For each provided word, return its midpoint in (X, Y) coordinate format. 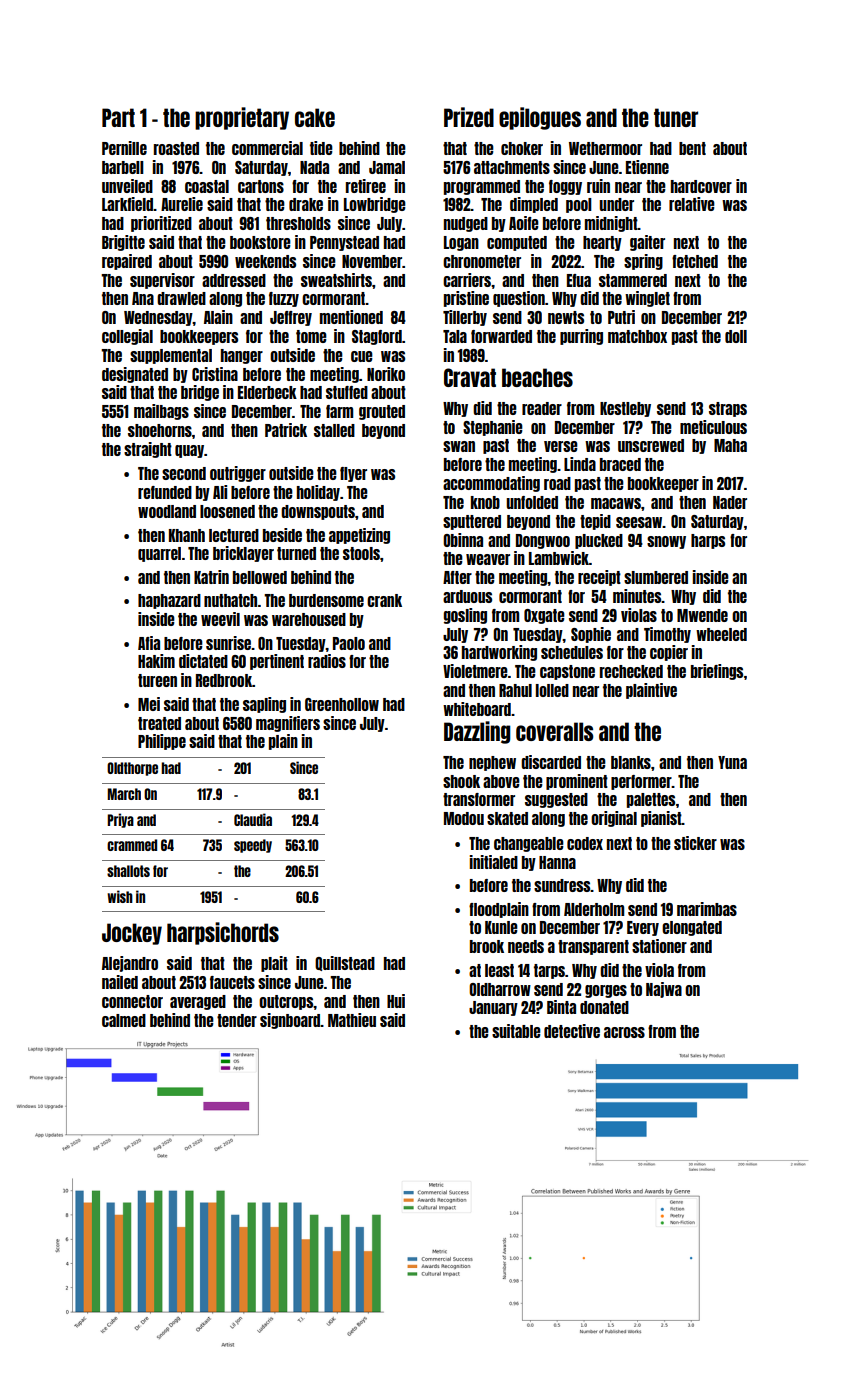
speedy (253, 846)
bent (692, 148)
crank (384, 600)
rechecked (631, 671)
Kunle (501, 927)
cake (315, 117)
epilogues (540, 118)
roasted (176, 148)
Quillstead (345, 963)
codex (585, 843)
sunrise (228, 643)
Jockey (132, 934)
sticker (695, 843)
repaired (127, 262)
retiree (366, 186)
